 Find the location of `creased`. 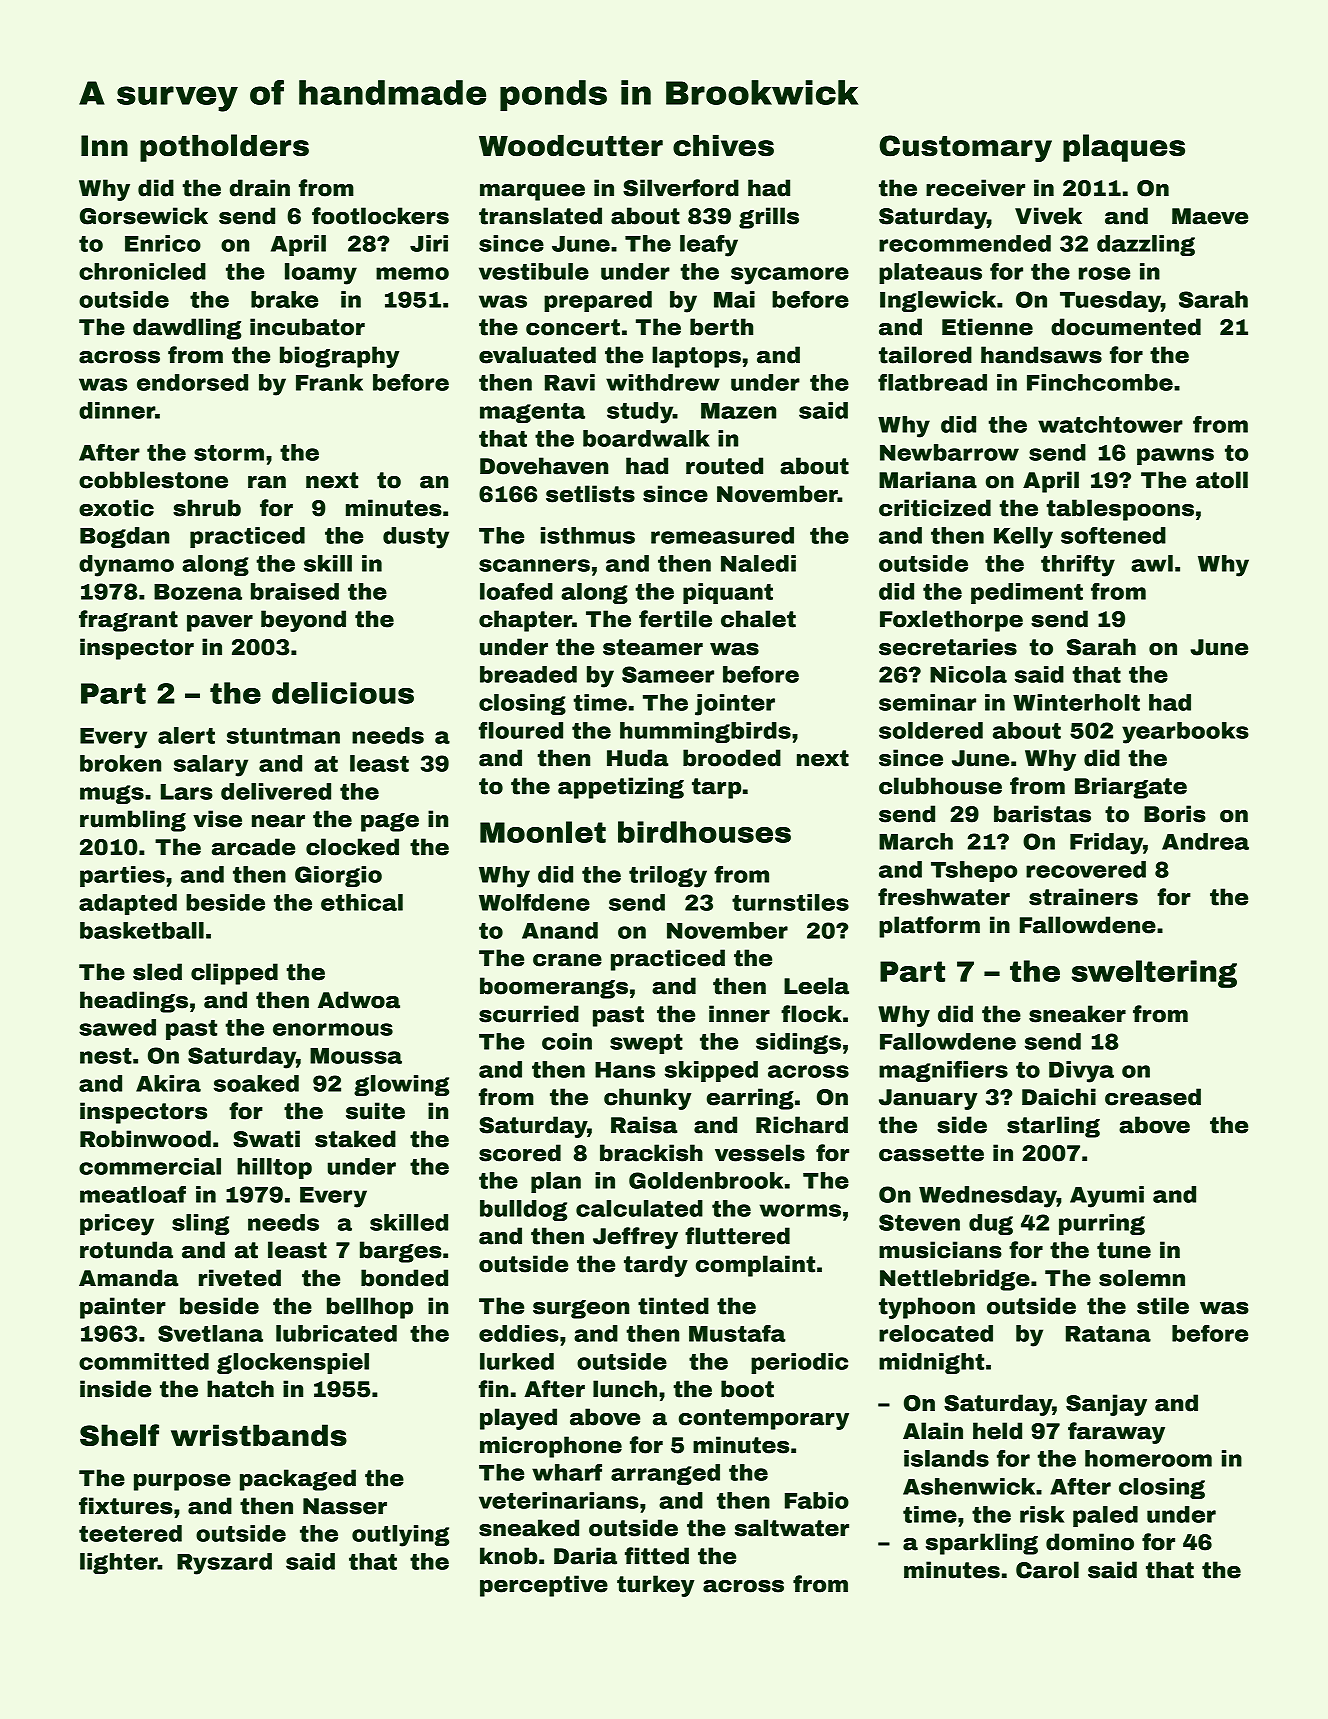

creased is located at coordinates (1153, 1097).
